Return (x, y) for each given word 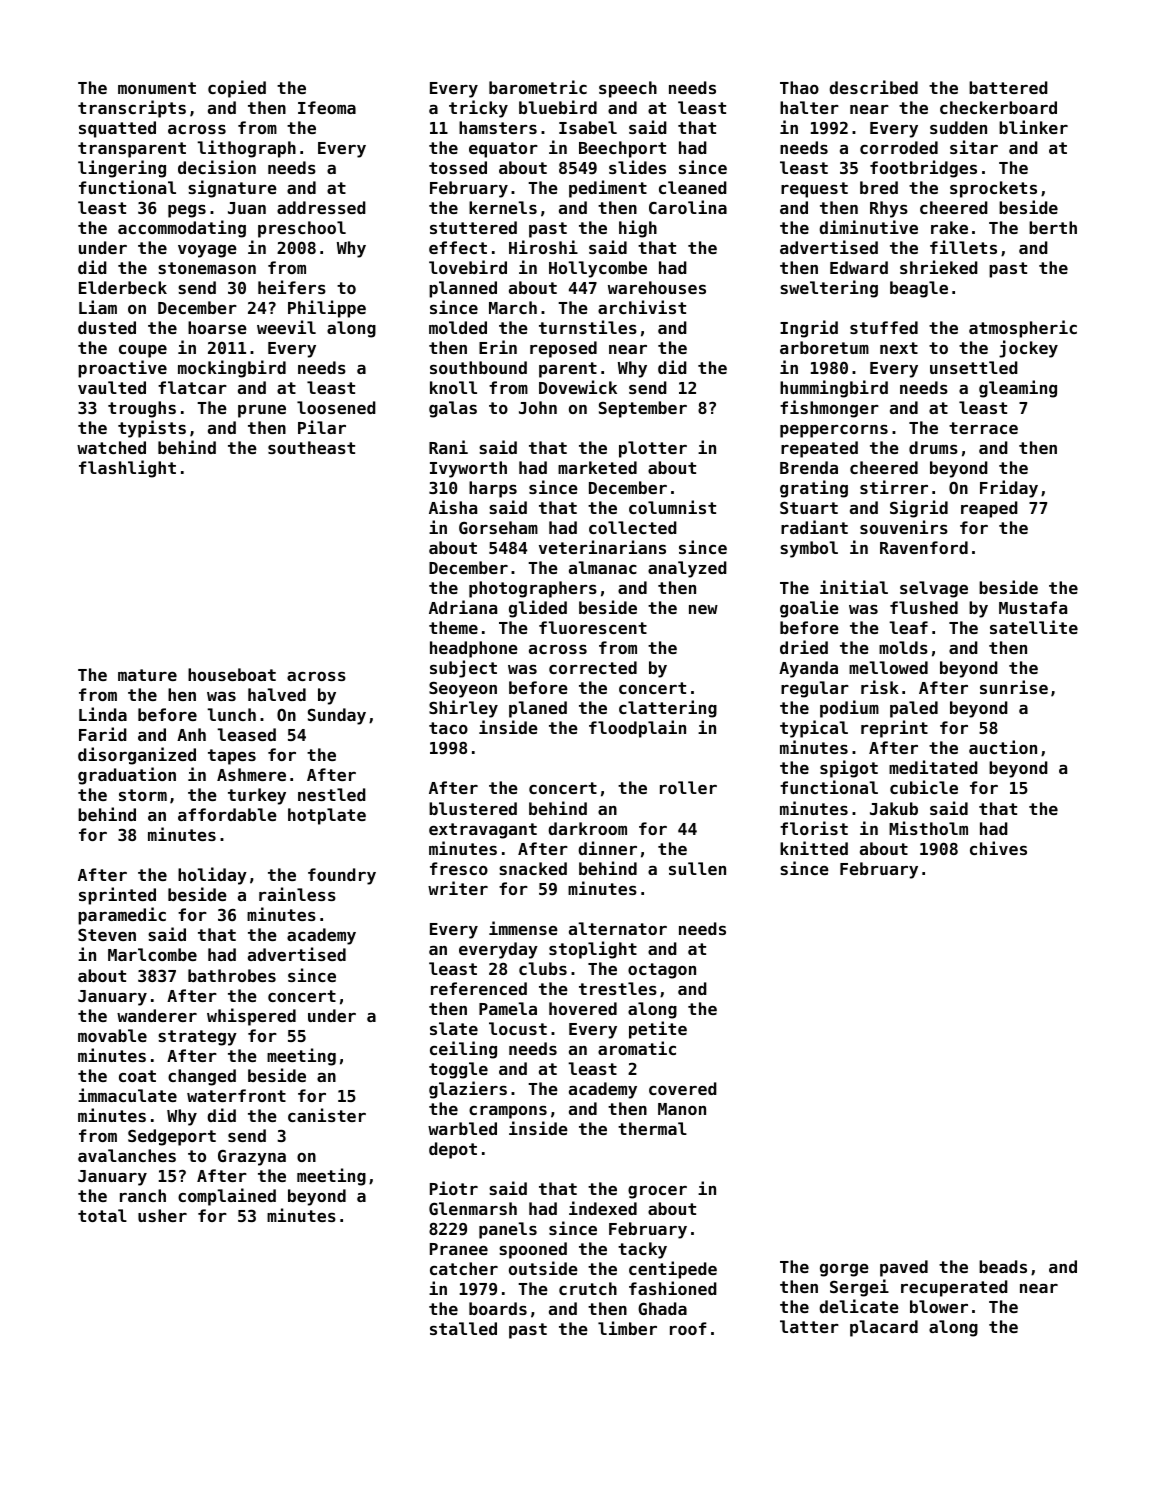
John (538, 407)
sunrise (1014, 687)
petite (658, 1030)
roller (688, 787)
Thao (799, 87)
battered (1008, 87)
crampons (508, 1112)
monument (157, 88)
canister (327, 1115)
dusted (107, 327)
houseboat (232, 674)
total (102, 1215)
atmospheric (1023, 329)
